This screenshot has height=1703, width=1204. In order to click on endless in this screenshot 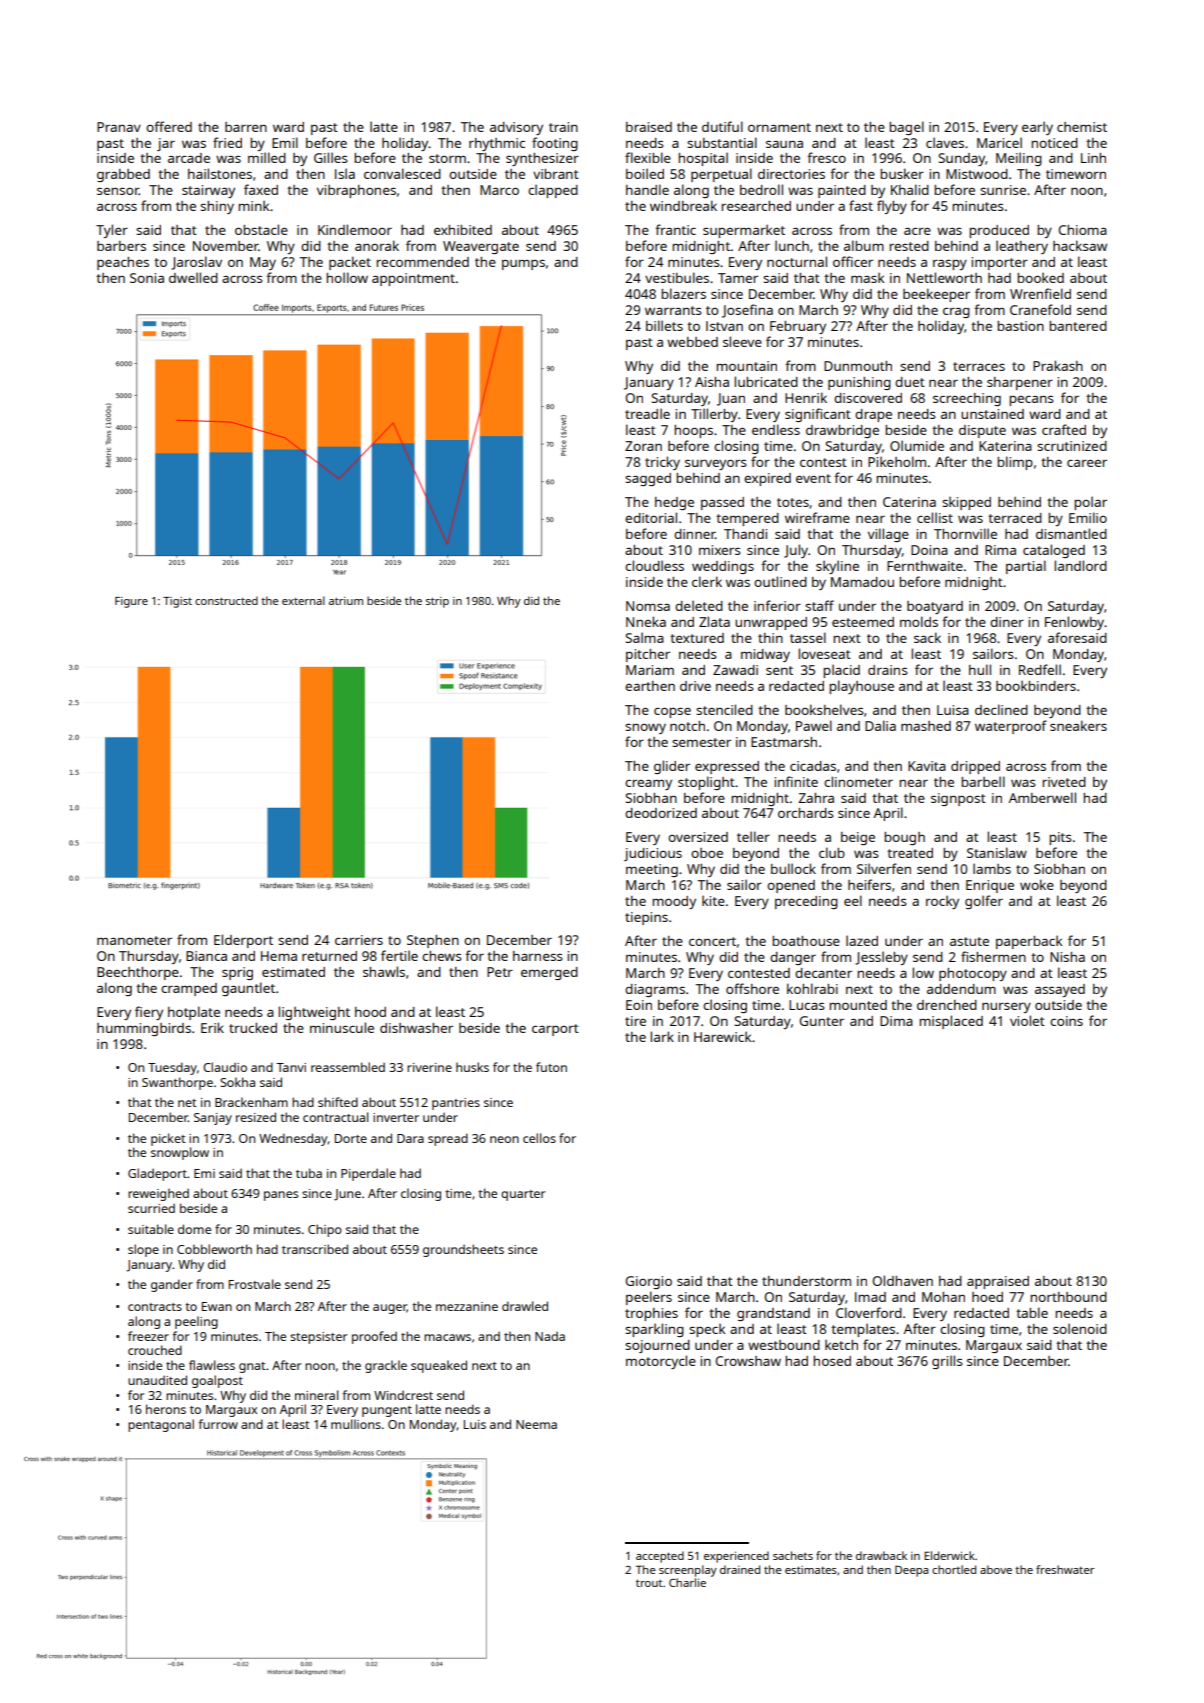, I will do `click(776, 429)`.
